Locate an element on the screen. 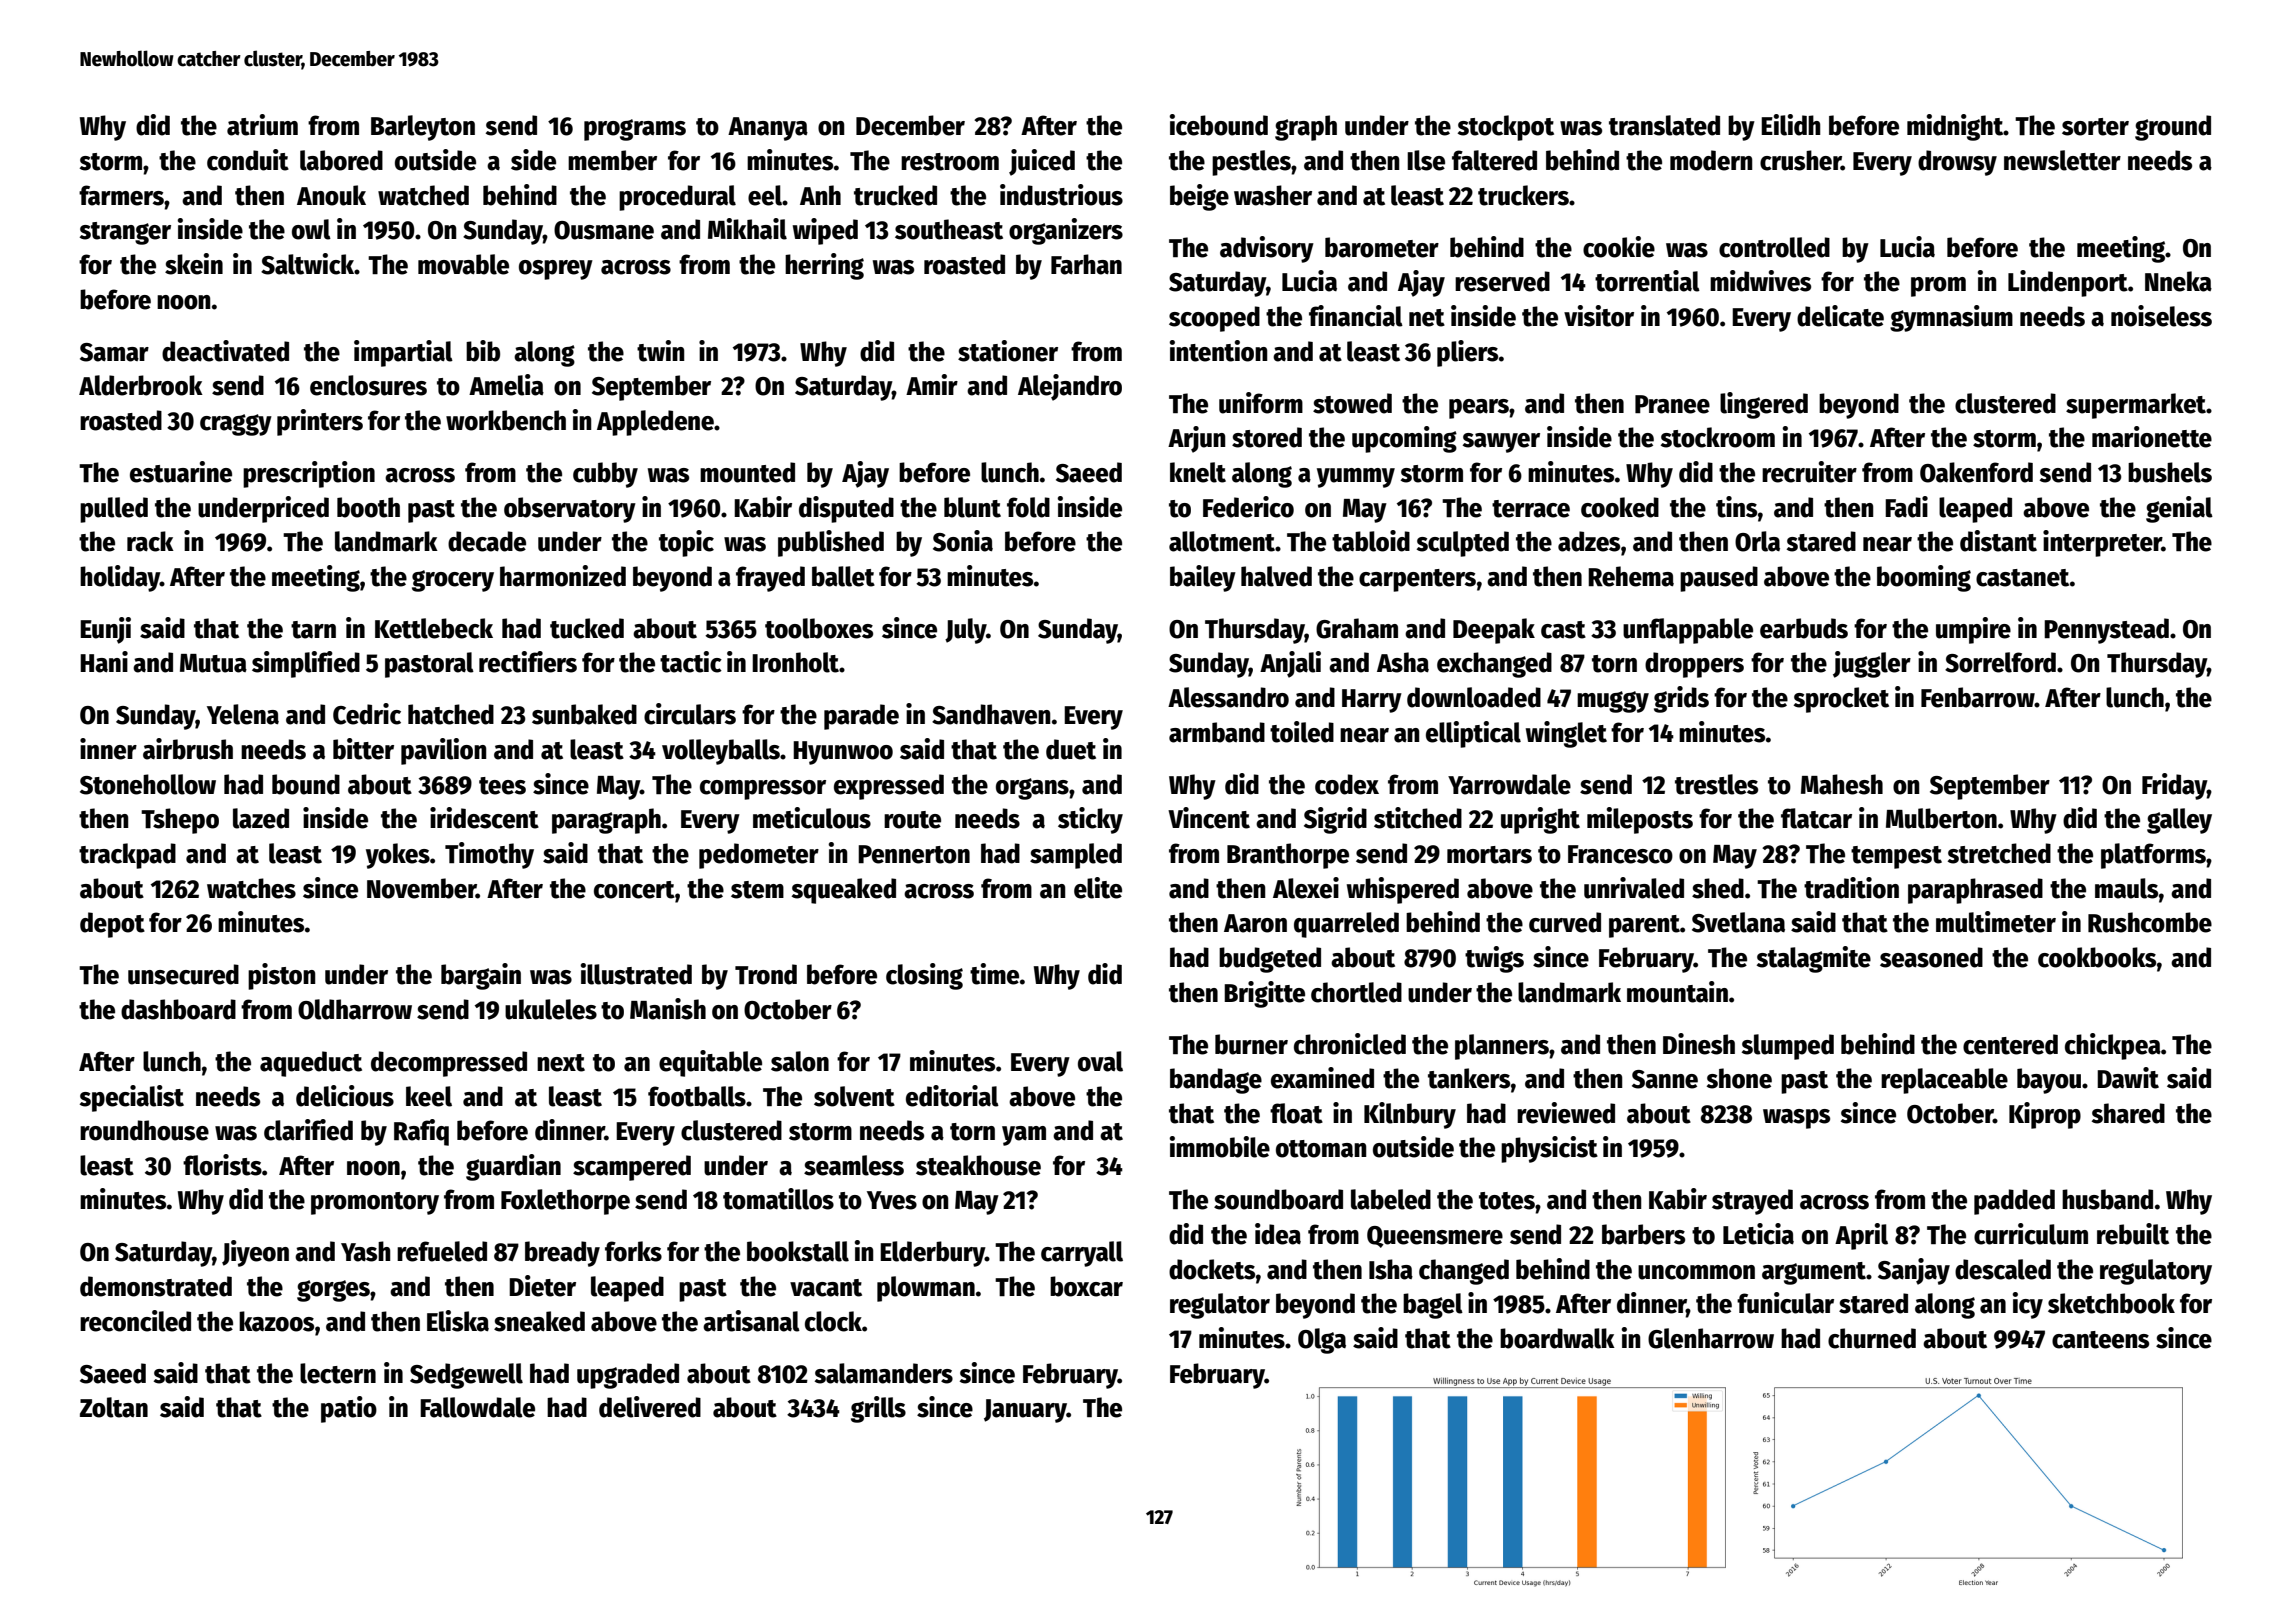 This screenshot has height=1620, width=2292. atrium is located at coordinates (262, 125).
